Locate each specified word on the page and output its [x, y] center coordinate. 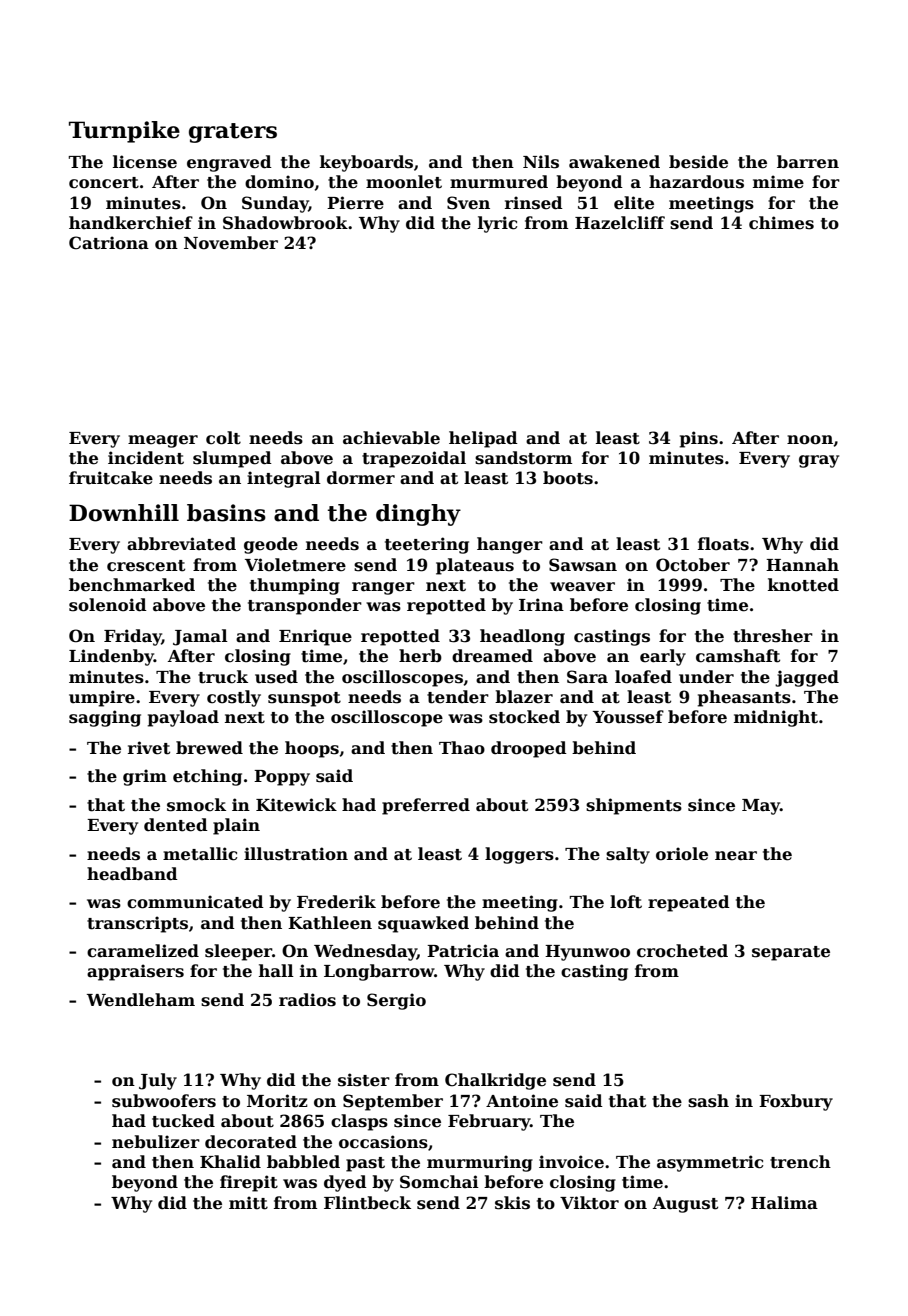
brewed [209, 748]
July [158, 1081]
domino [279, 182]
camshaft [738, 656]
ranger [383, 588]
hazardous [696, 182]
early [663, 657]
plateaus [475, 566]
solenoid [108, 605]
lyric [497, 224]
